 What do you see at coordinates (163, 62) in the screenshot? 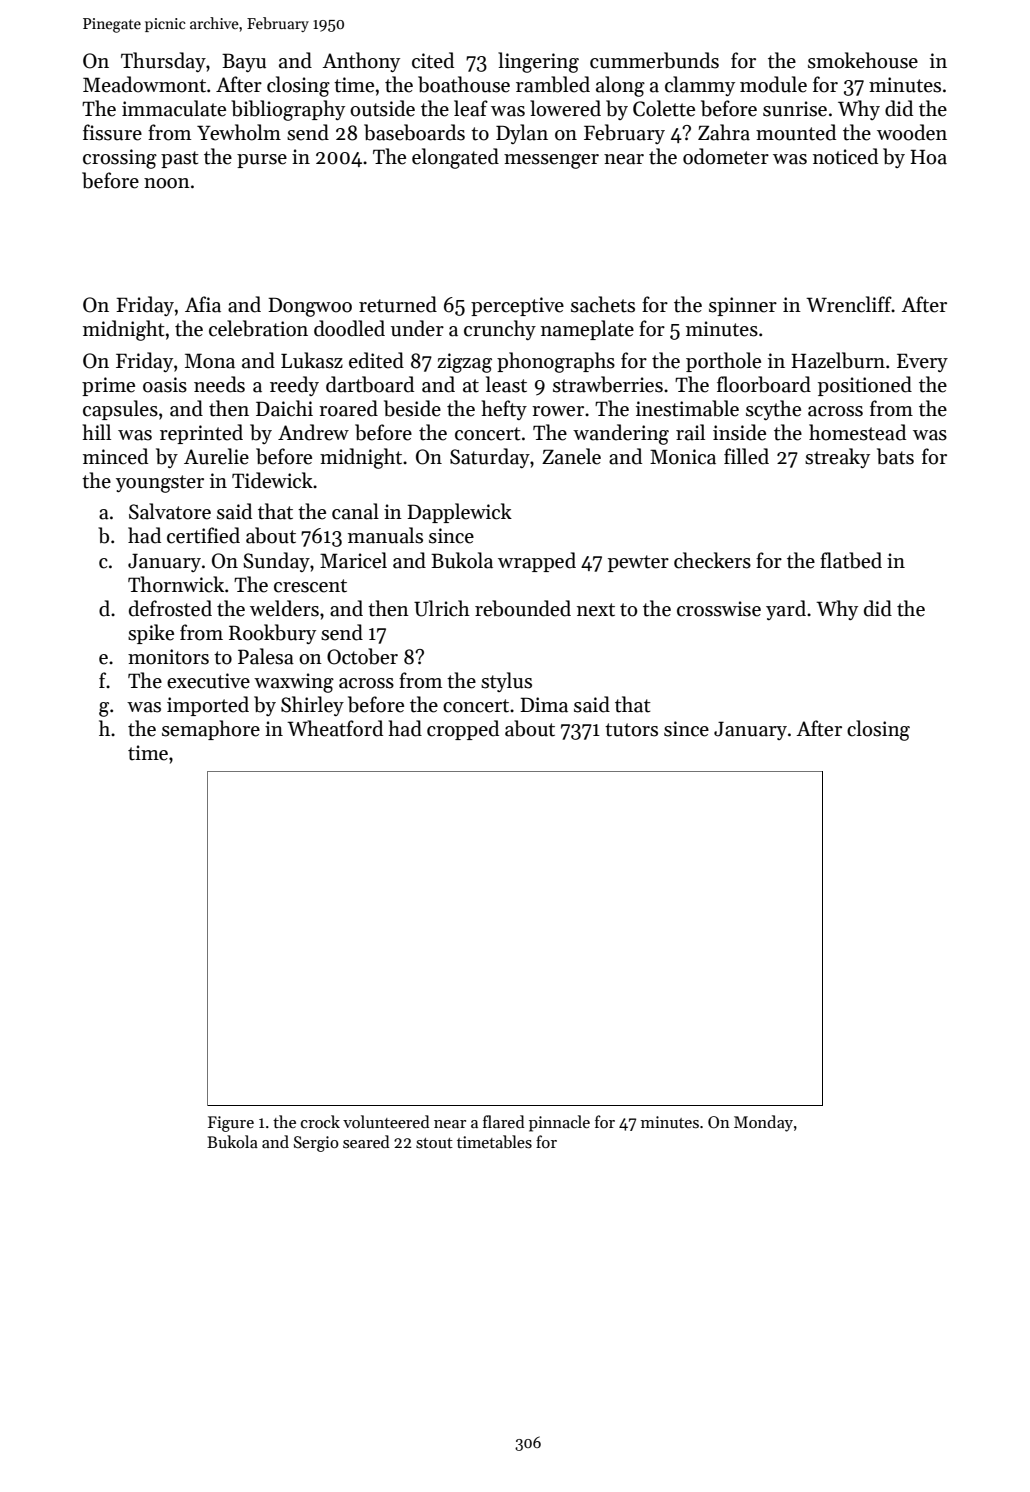
I see `Thursday` at bounding box center [163, 62].
